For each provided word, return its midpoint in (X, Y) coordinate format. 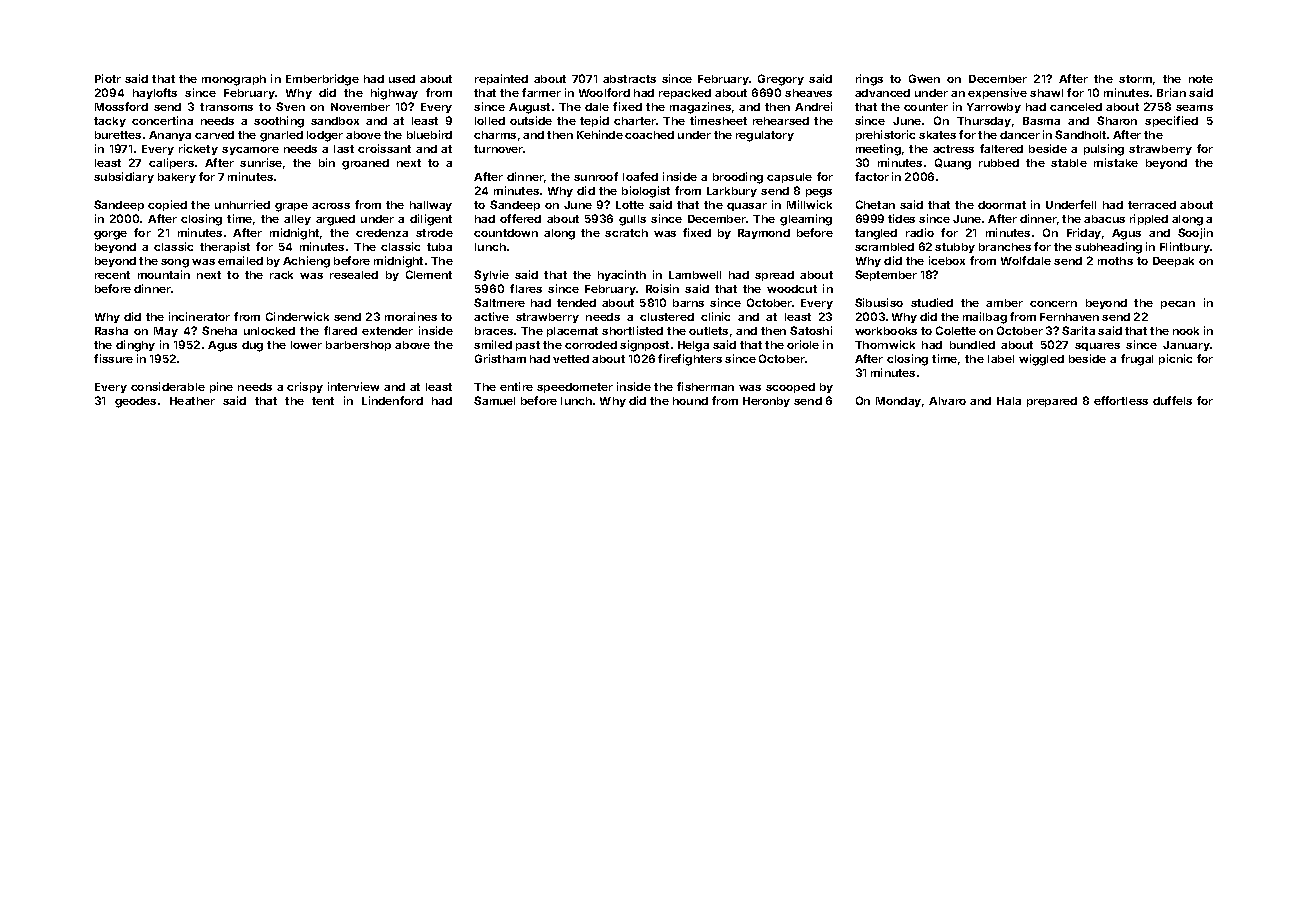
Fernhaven (1069, 317)
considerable (168, 386)
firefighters (690, 360)
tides (901, 218)
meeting (878, 150)
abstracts (629, 79)
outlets (708, 331)
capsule (789, 178)
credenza (382, 233)
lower (306, 345)
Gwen (924, 78)
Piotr (108, 78)
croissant (384, 148)
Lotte (630, 205)
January (1186, 346)
